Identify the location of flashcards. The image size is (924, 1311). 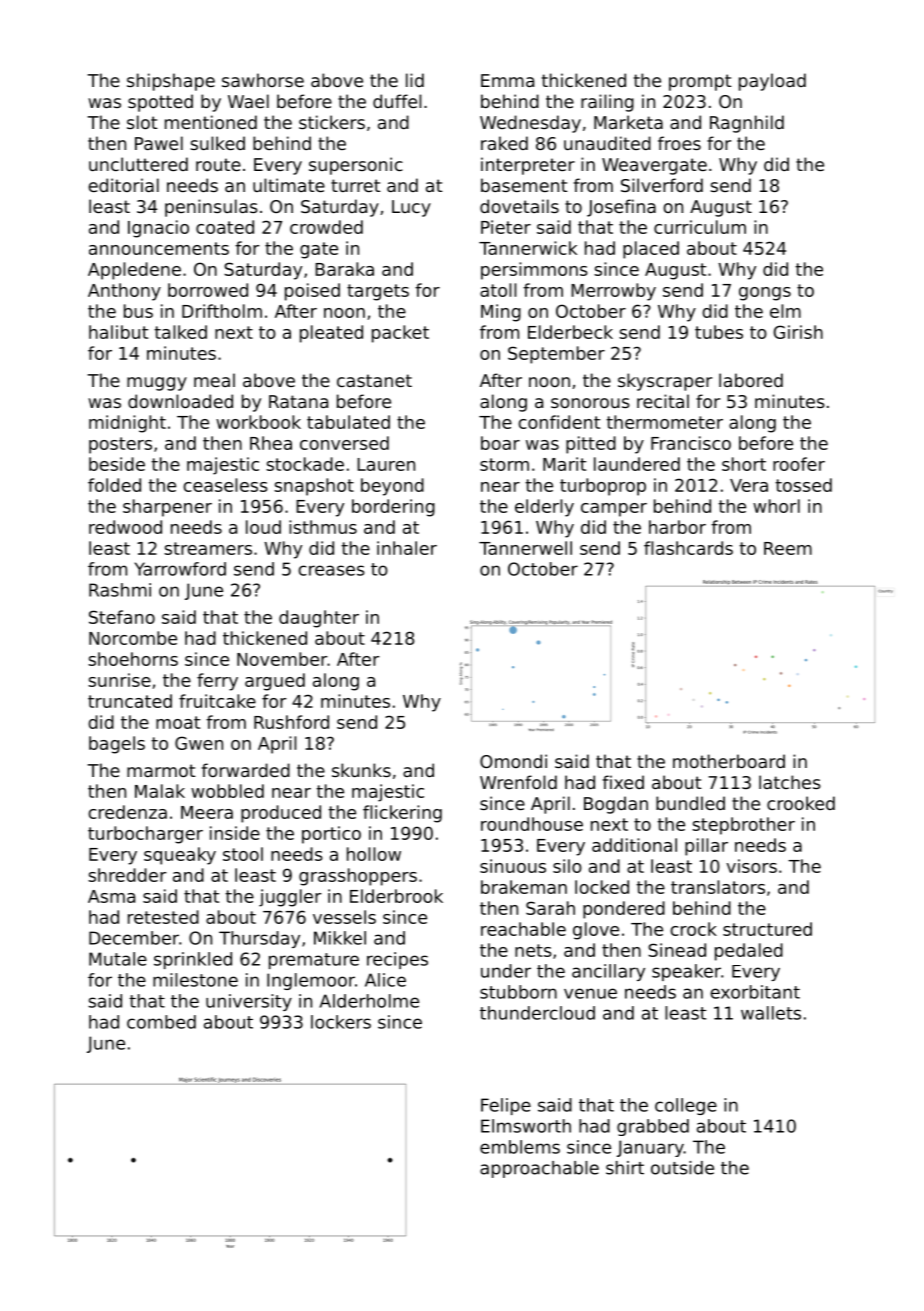
(688, 548).
